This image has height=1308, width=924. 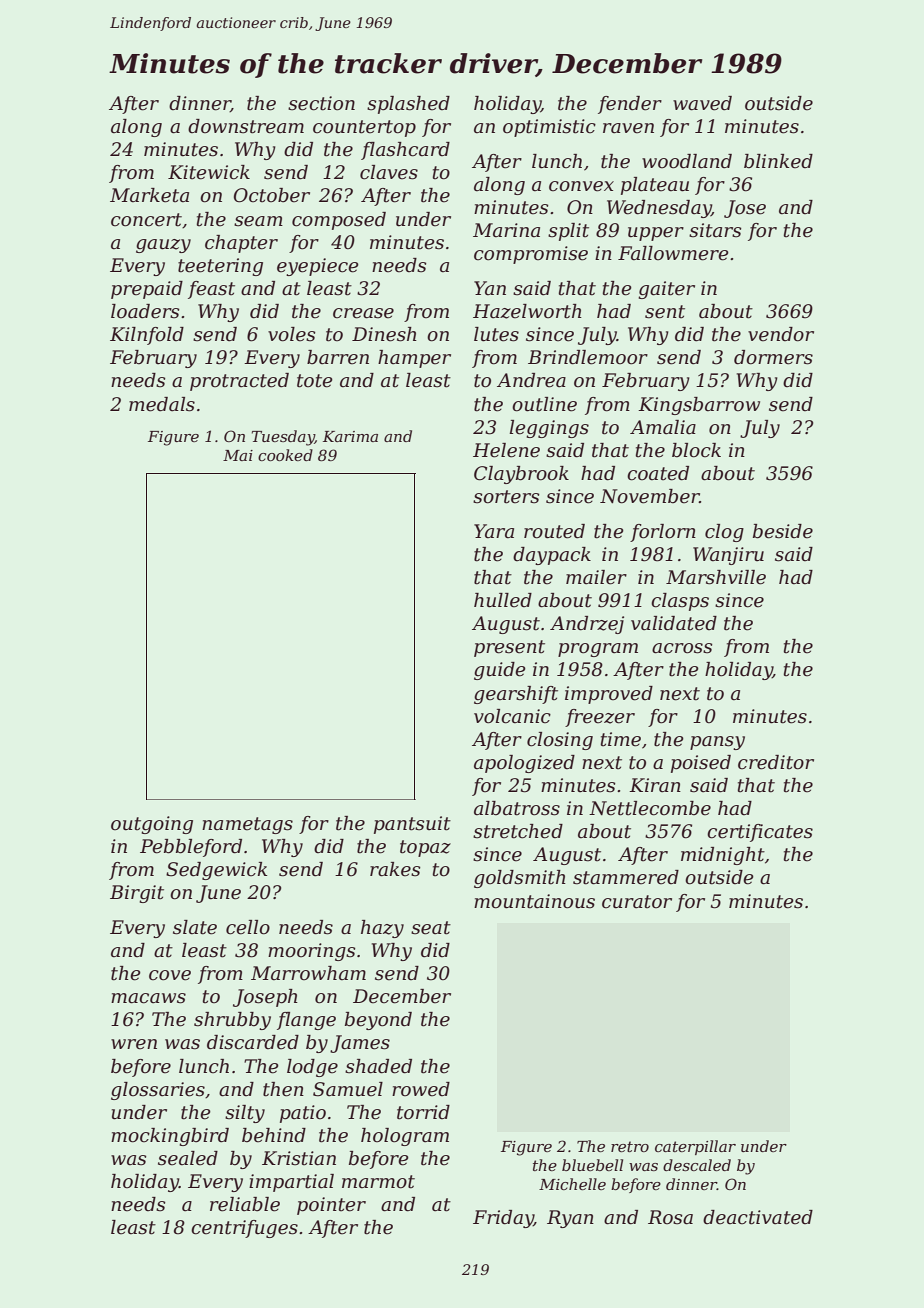 What do you see at coordinates (378, 1021) in the image?
I see `beyond` at bounding box center [378, 1021].
